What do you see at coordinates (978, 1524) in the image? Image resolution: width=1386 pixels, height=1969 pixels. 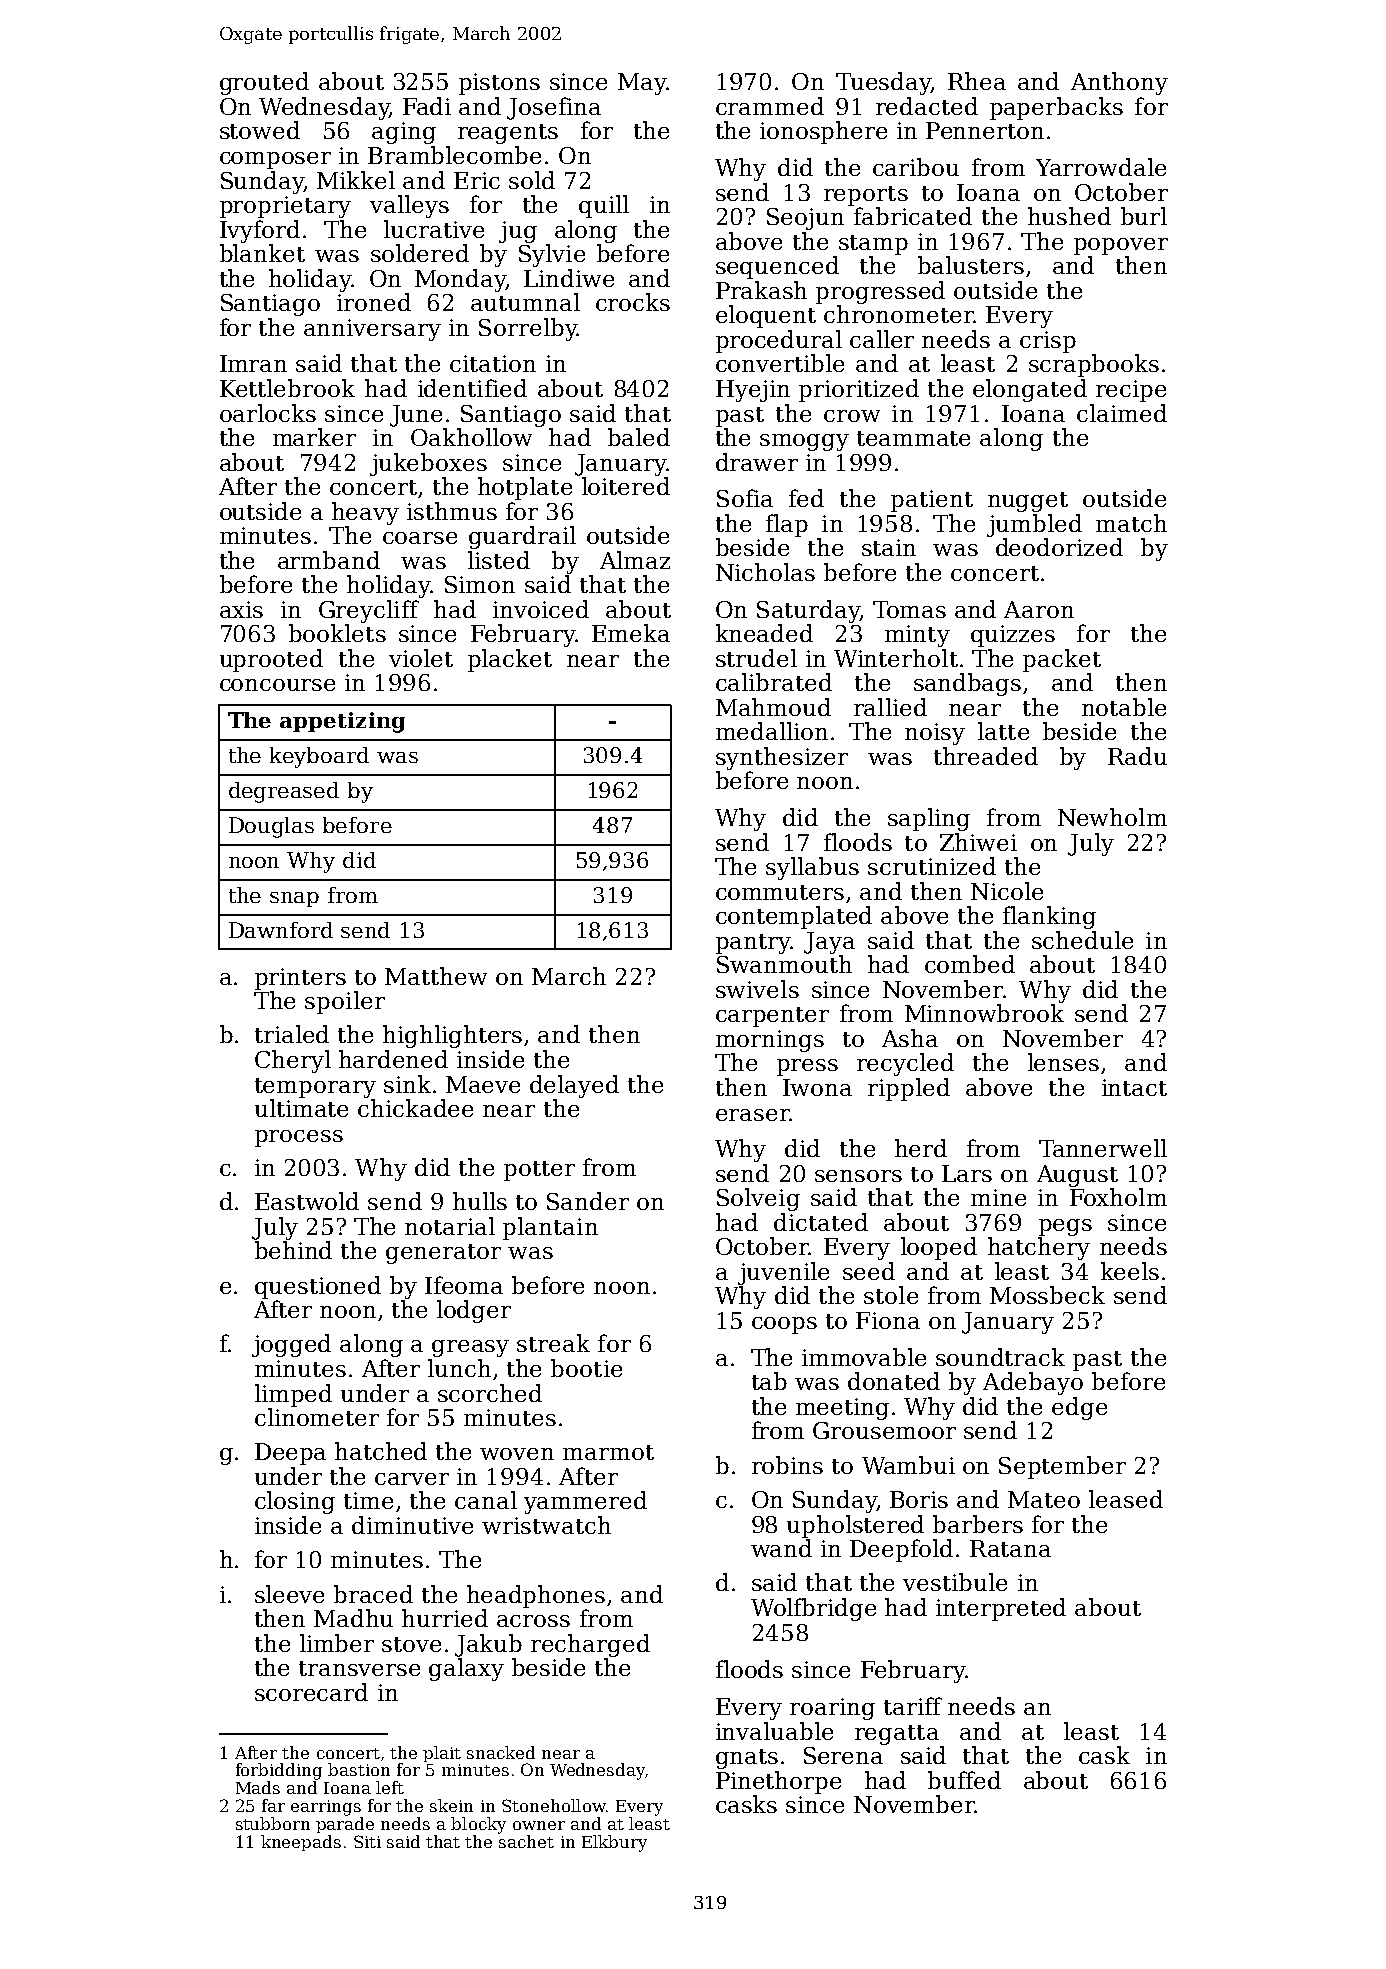 I see `barbers` at bounding box center [978, 1524].
